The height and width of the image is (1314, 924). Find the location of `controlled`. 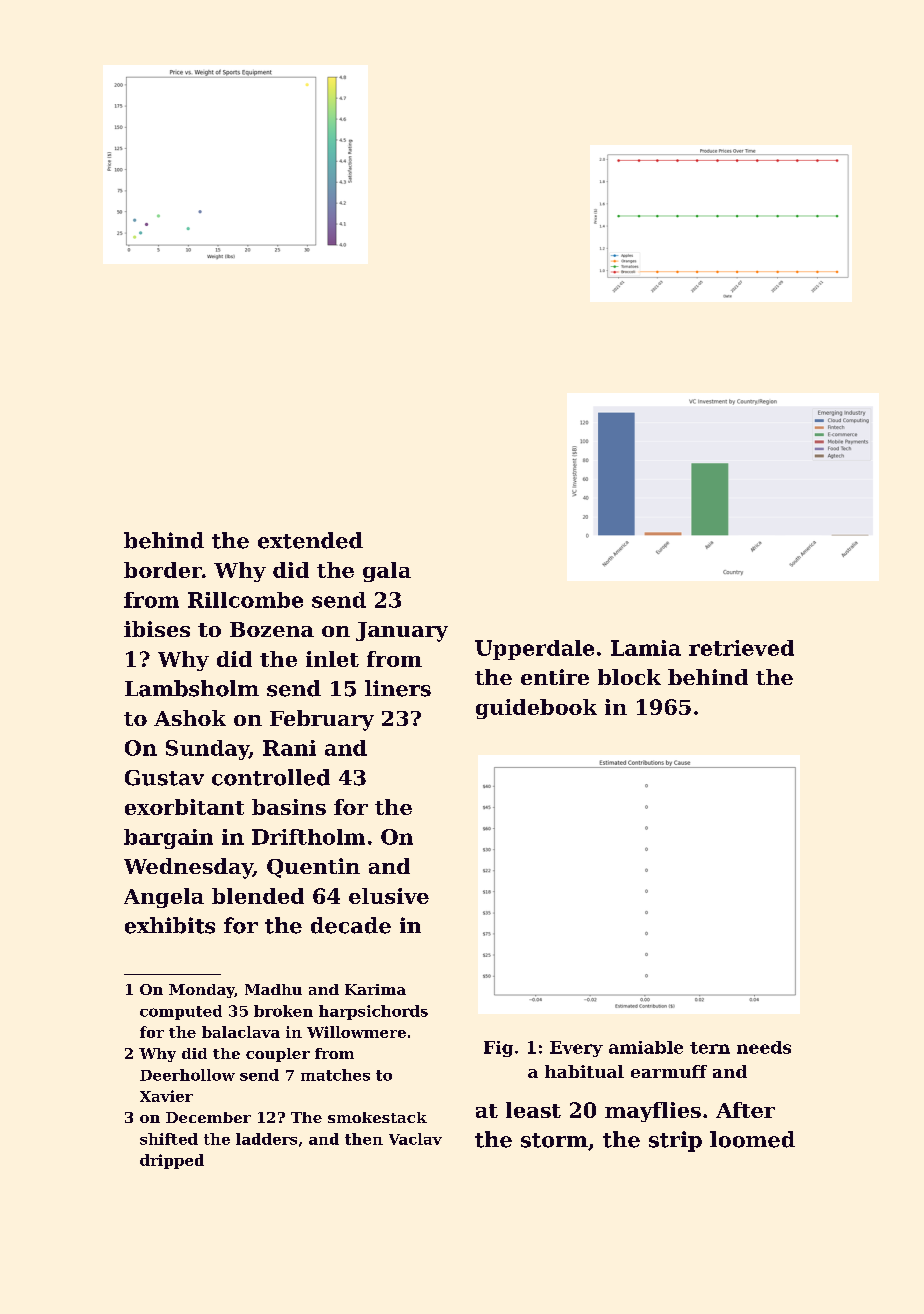

controlled is located at coordinates (271, 777).
